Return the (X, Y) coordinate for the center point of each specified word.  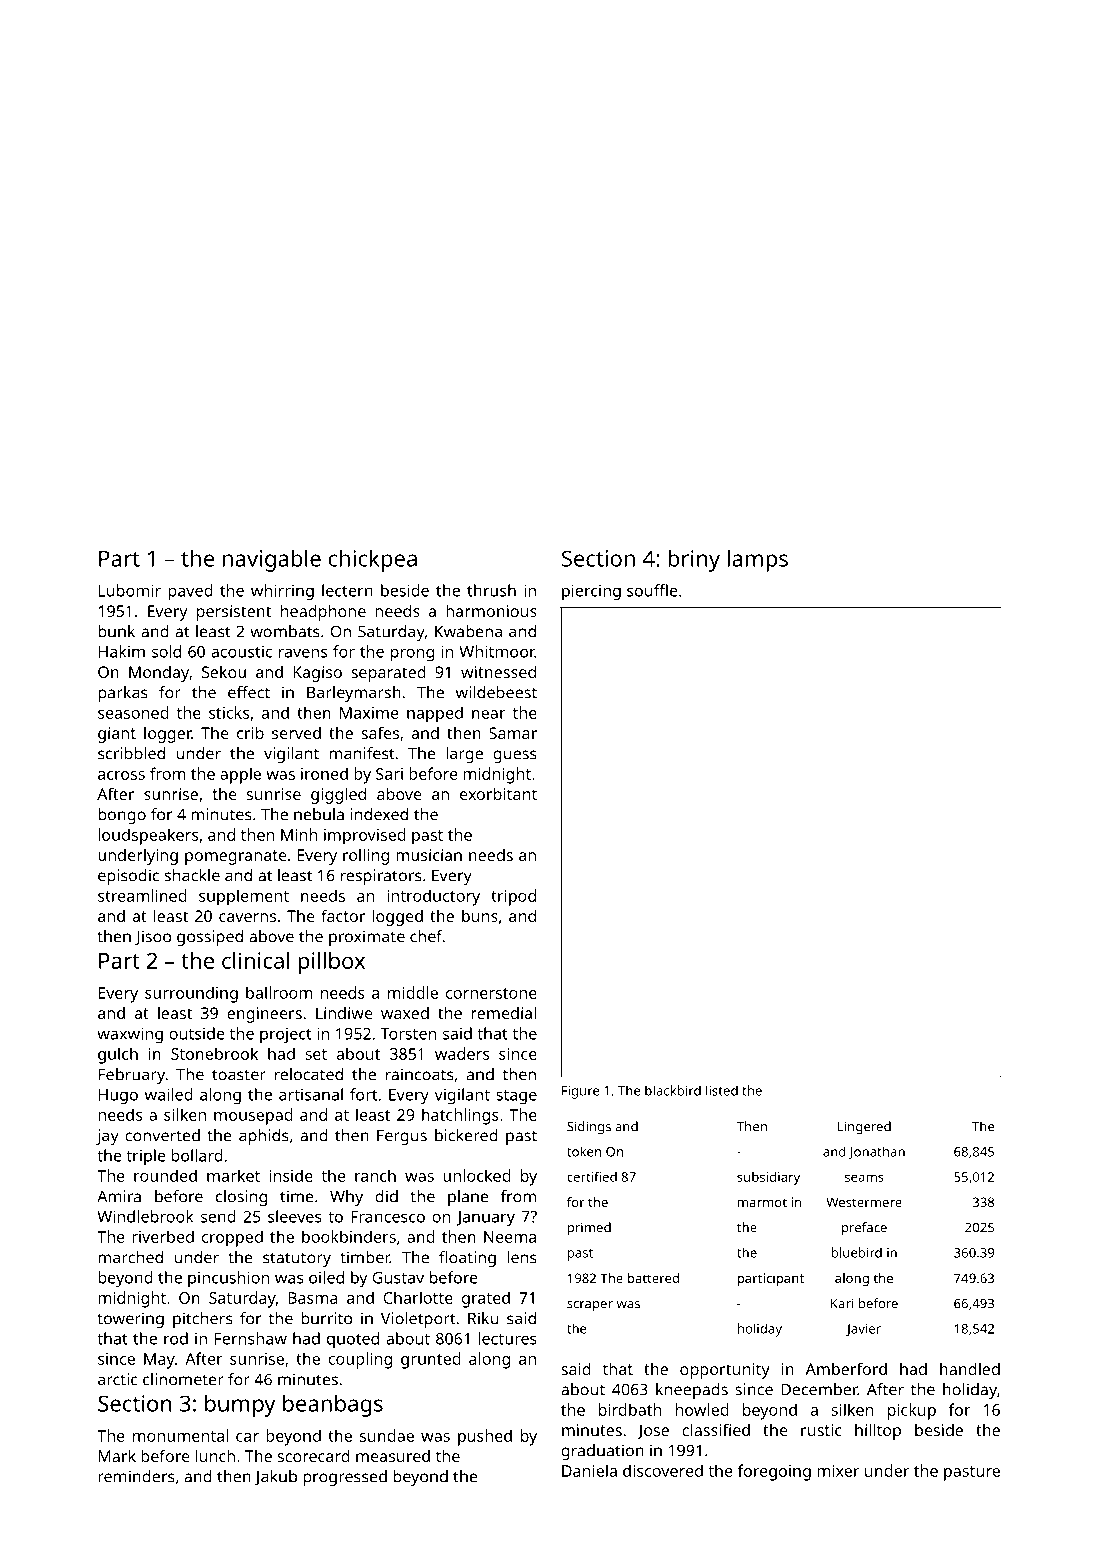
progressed (345, 1478)
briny (694, 560)
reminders (136, 1476)
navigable (272, 560)
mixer (838, 1471)
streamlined (142, 895)
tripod (513, 897)
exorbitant (498, 793)
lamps (758, 560)
